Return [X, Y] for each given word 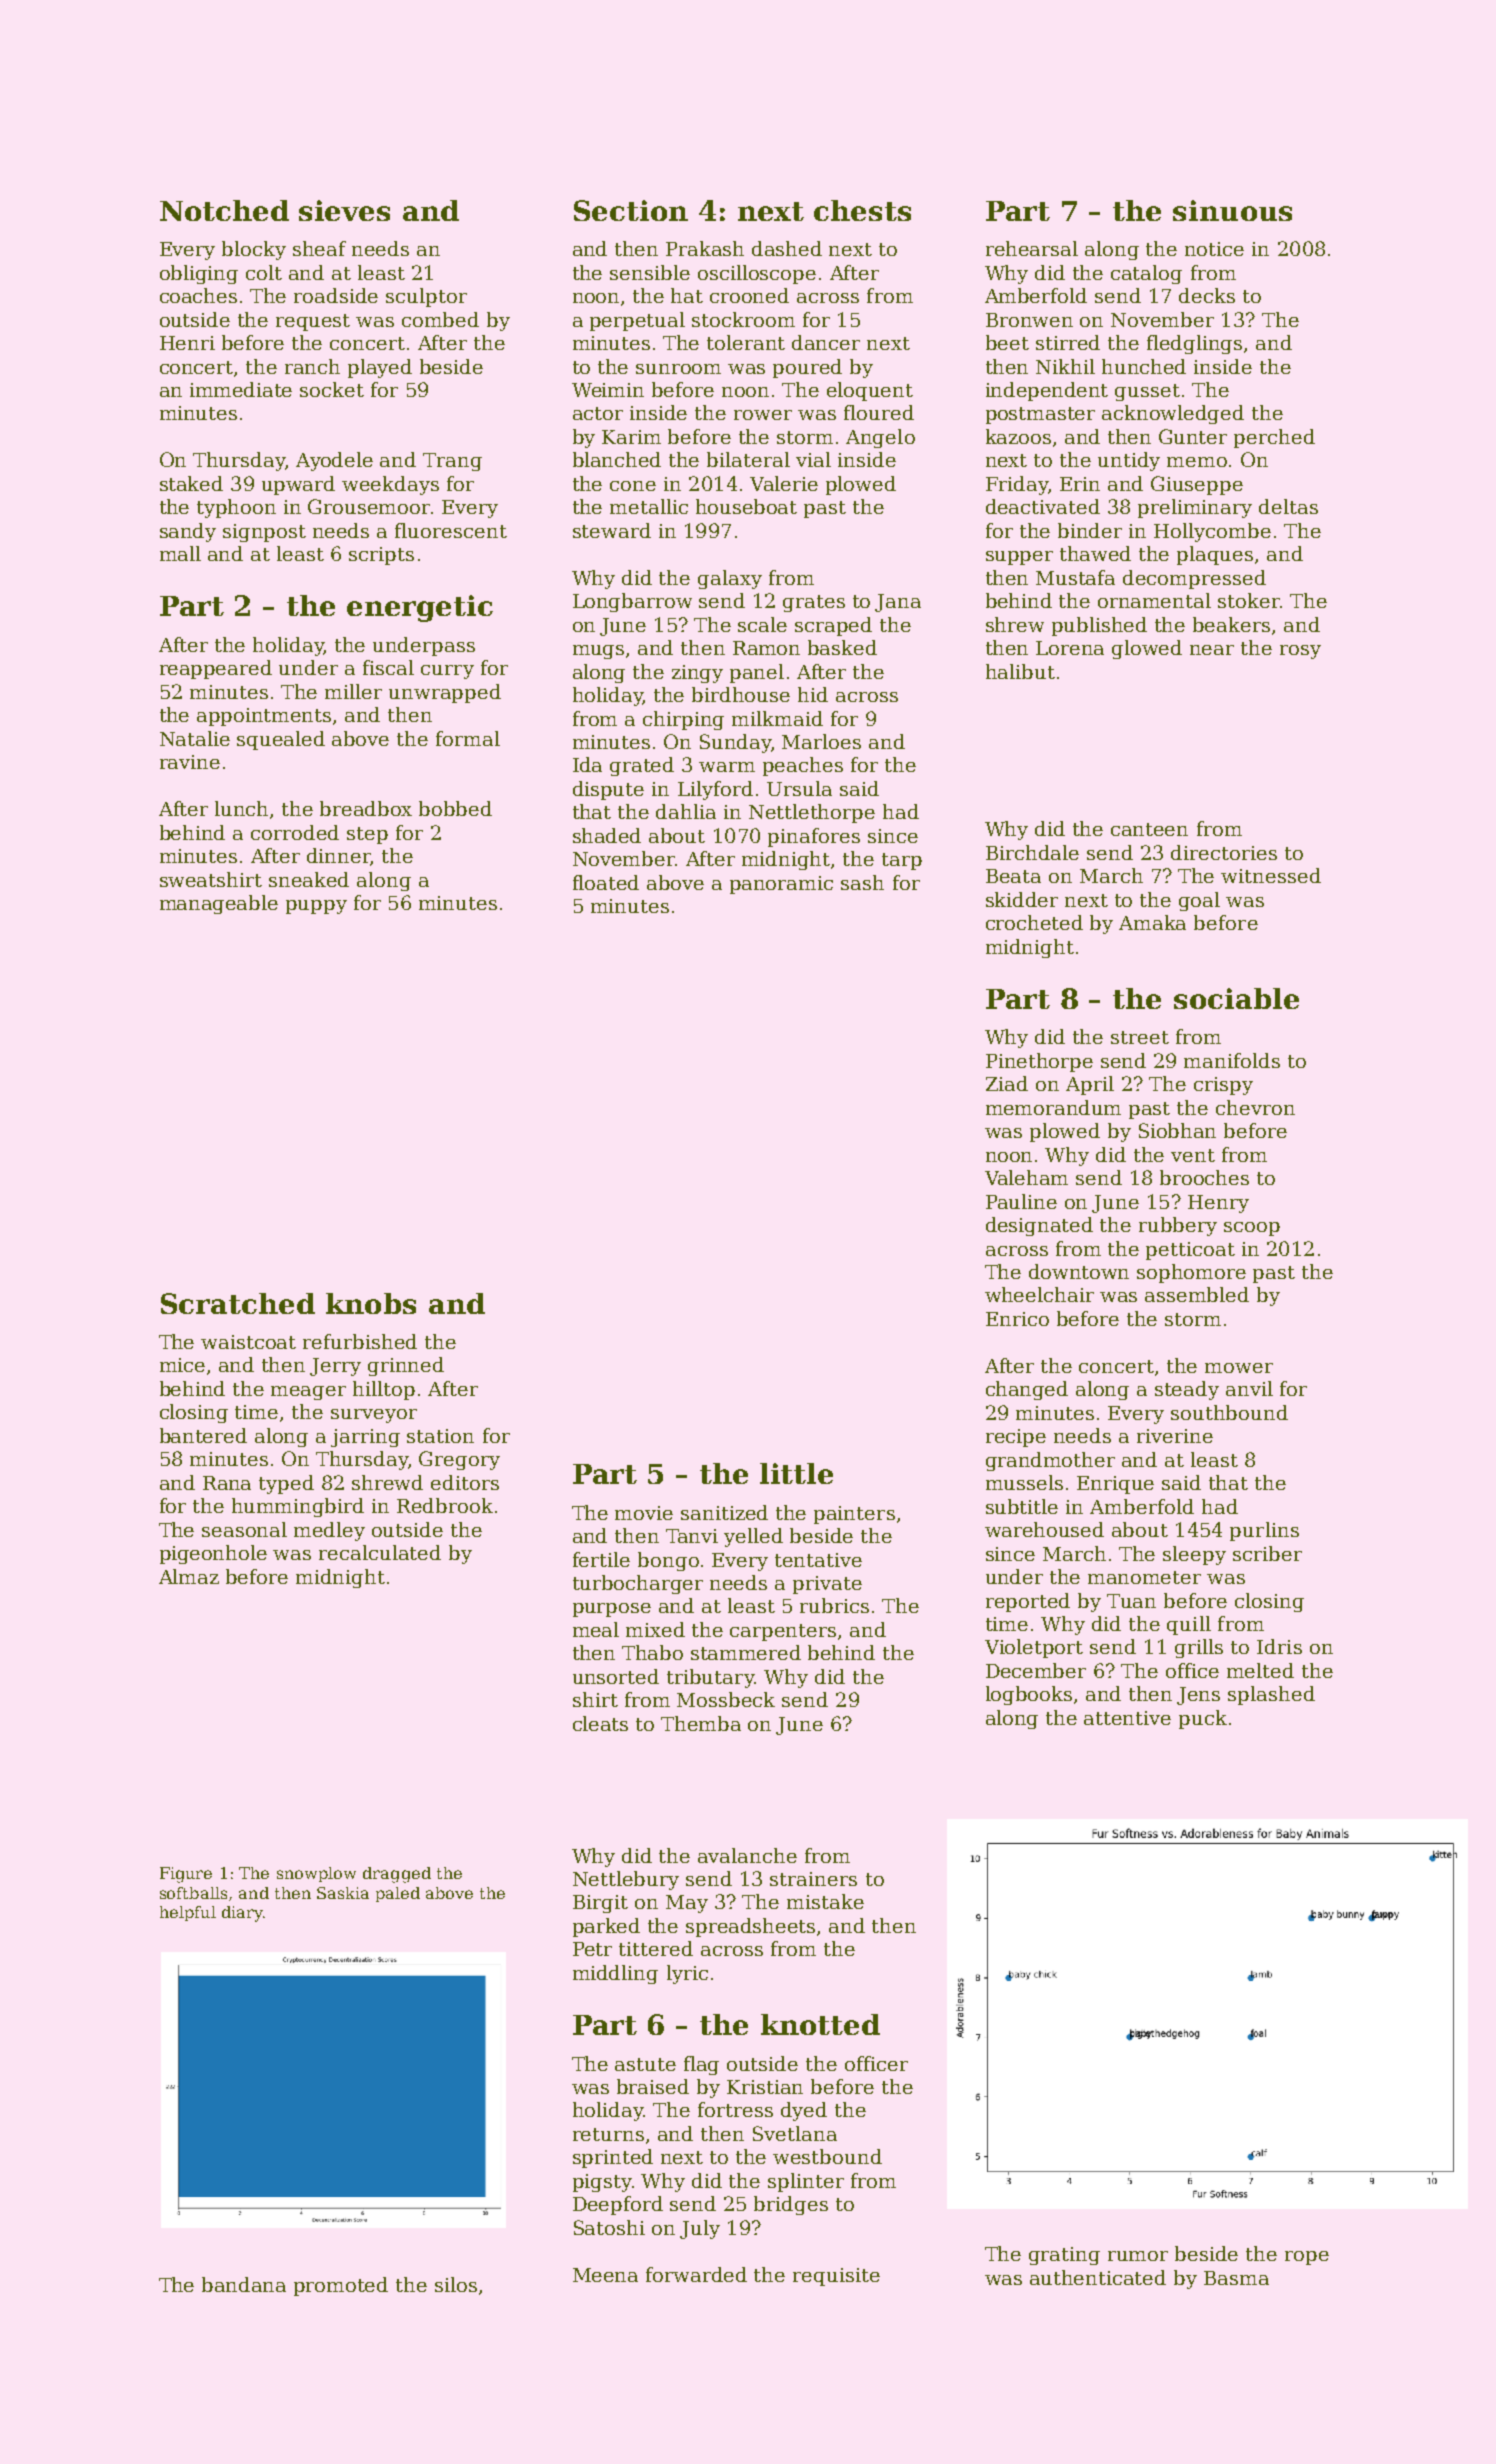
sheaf [319, 248]
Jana [898, 603]
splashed [1271, 1695]
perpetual [637, 321]
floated [606, 882]
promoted [341, 2286]
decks [1207, 295]
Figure [186, 1875]
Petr [592, 1949]
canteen [1149, 829]
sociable [1236, 998]
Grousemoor [369, 506]
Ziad [1007, 1083]
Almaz [189, 1576]
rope [1307, 2258]
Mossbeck [726, 1699]
